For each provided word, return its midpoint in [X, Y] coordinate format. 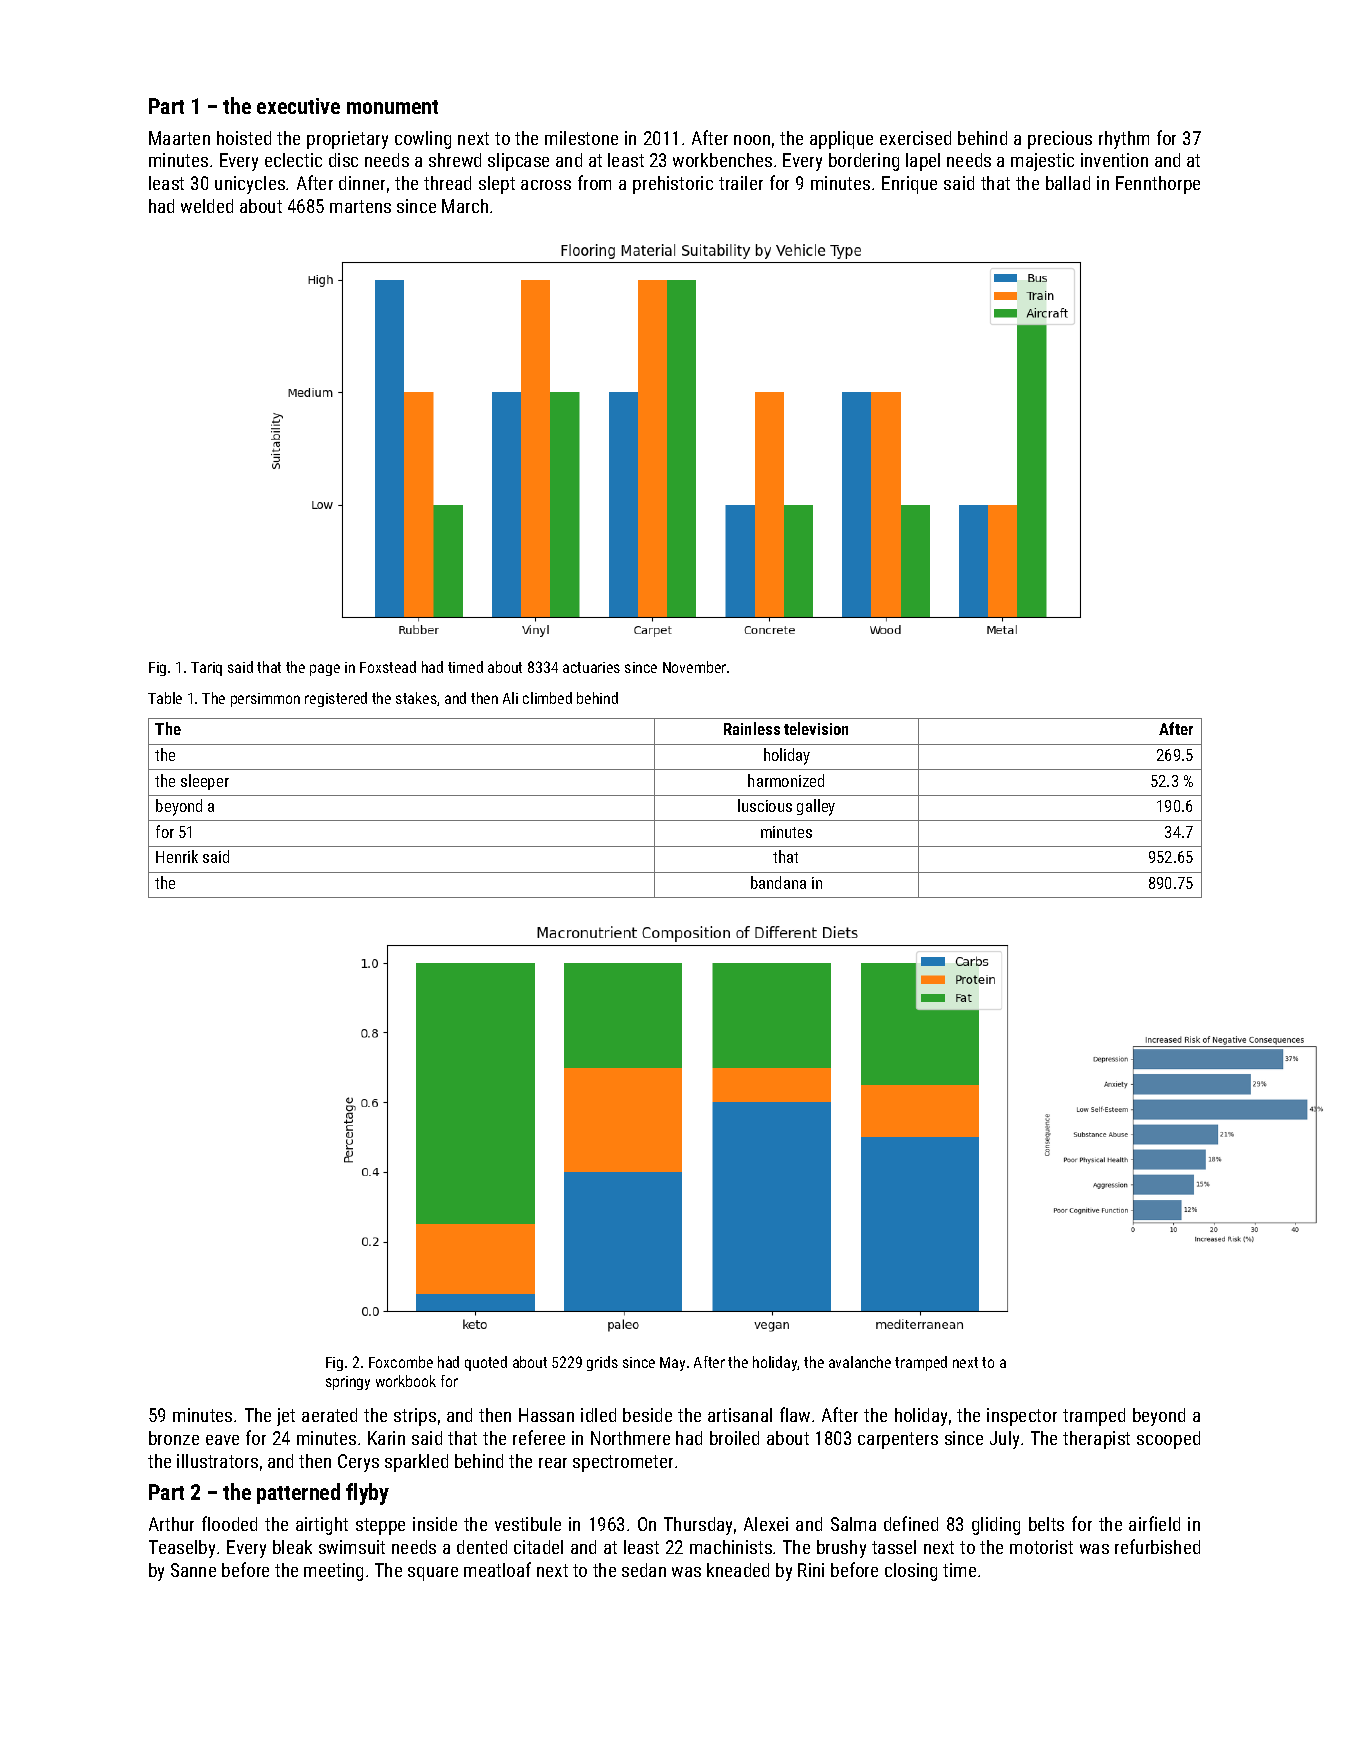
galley [816, 807]
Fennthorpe [1158, 185]
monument [392, 107]
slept [497, 185]
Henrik [177, 856]
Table [165, 698]
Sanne [193, 1570]
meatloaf [497, 1569]
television [816, 728]
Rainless [752, 728]
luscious [765, 805]
